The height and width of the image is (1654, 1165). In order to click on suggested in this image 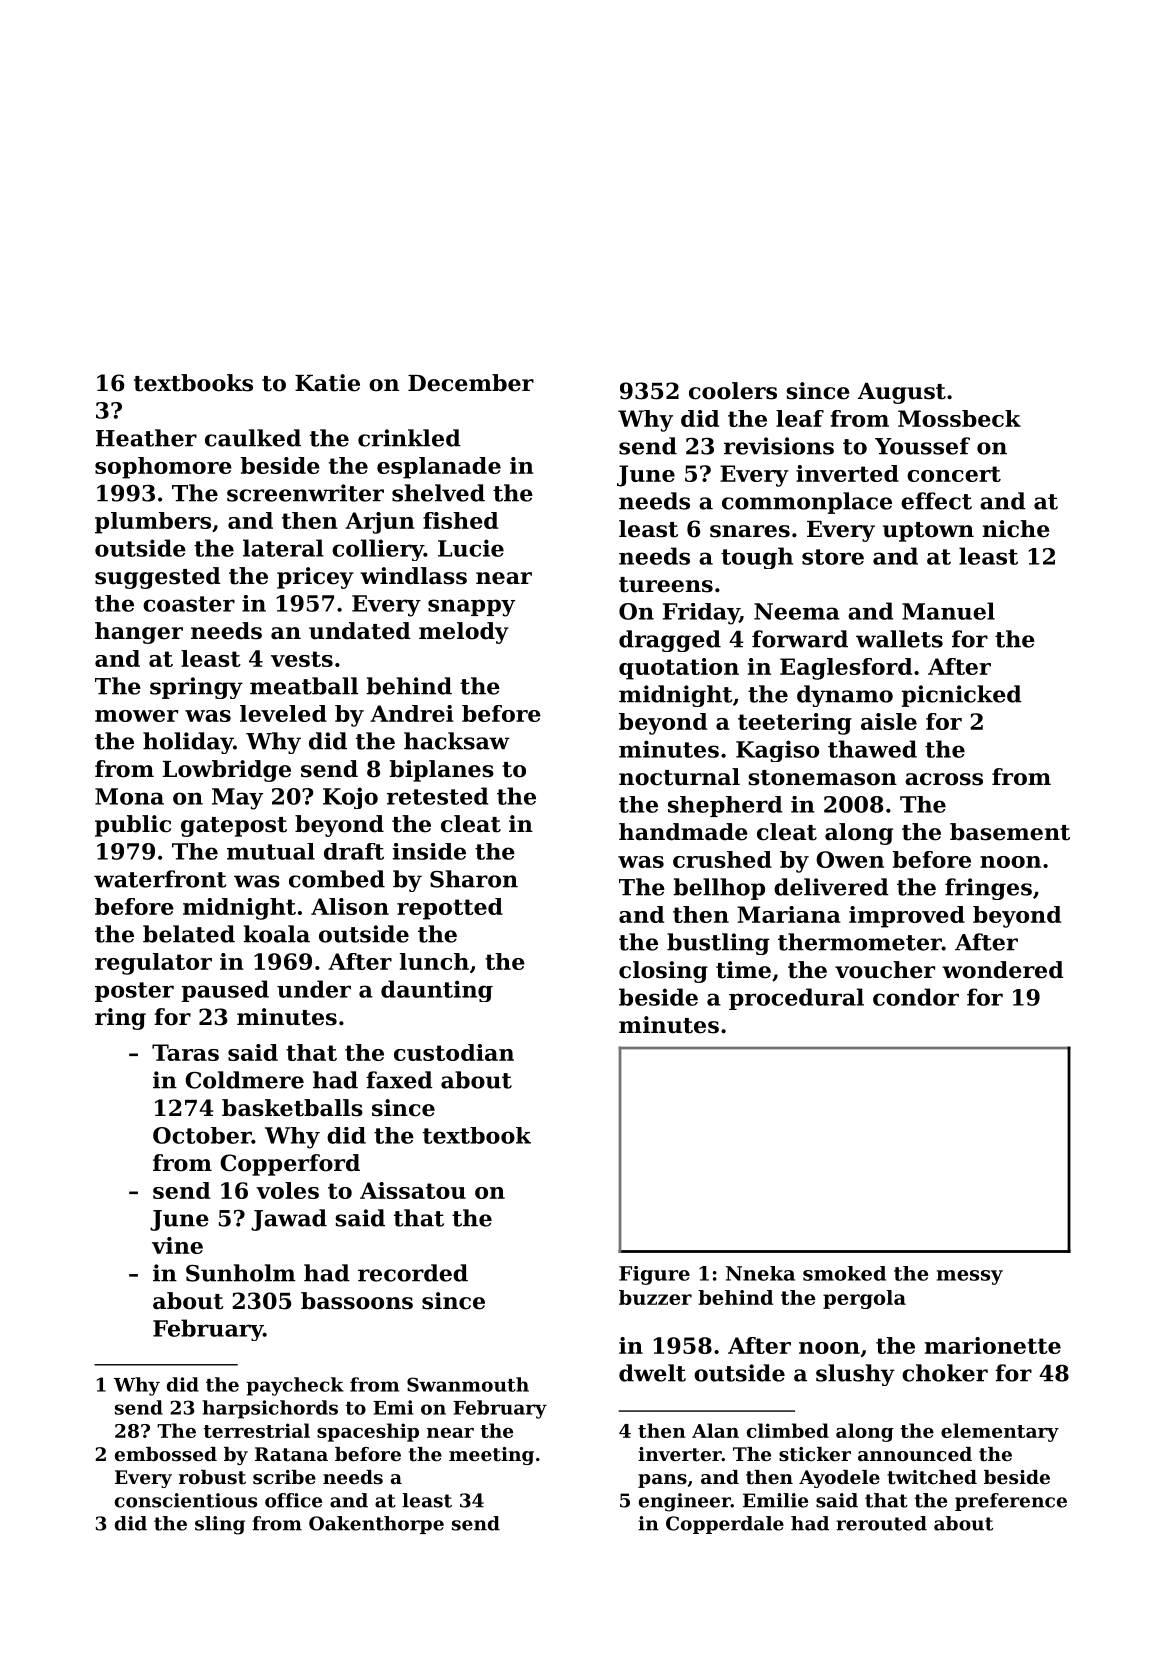, I will do `click(158, 578)`.
